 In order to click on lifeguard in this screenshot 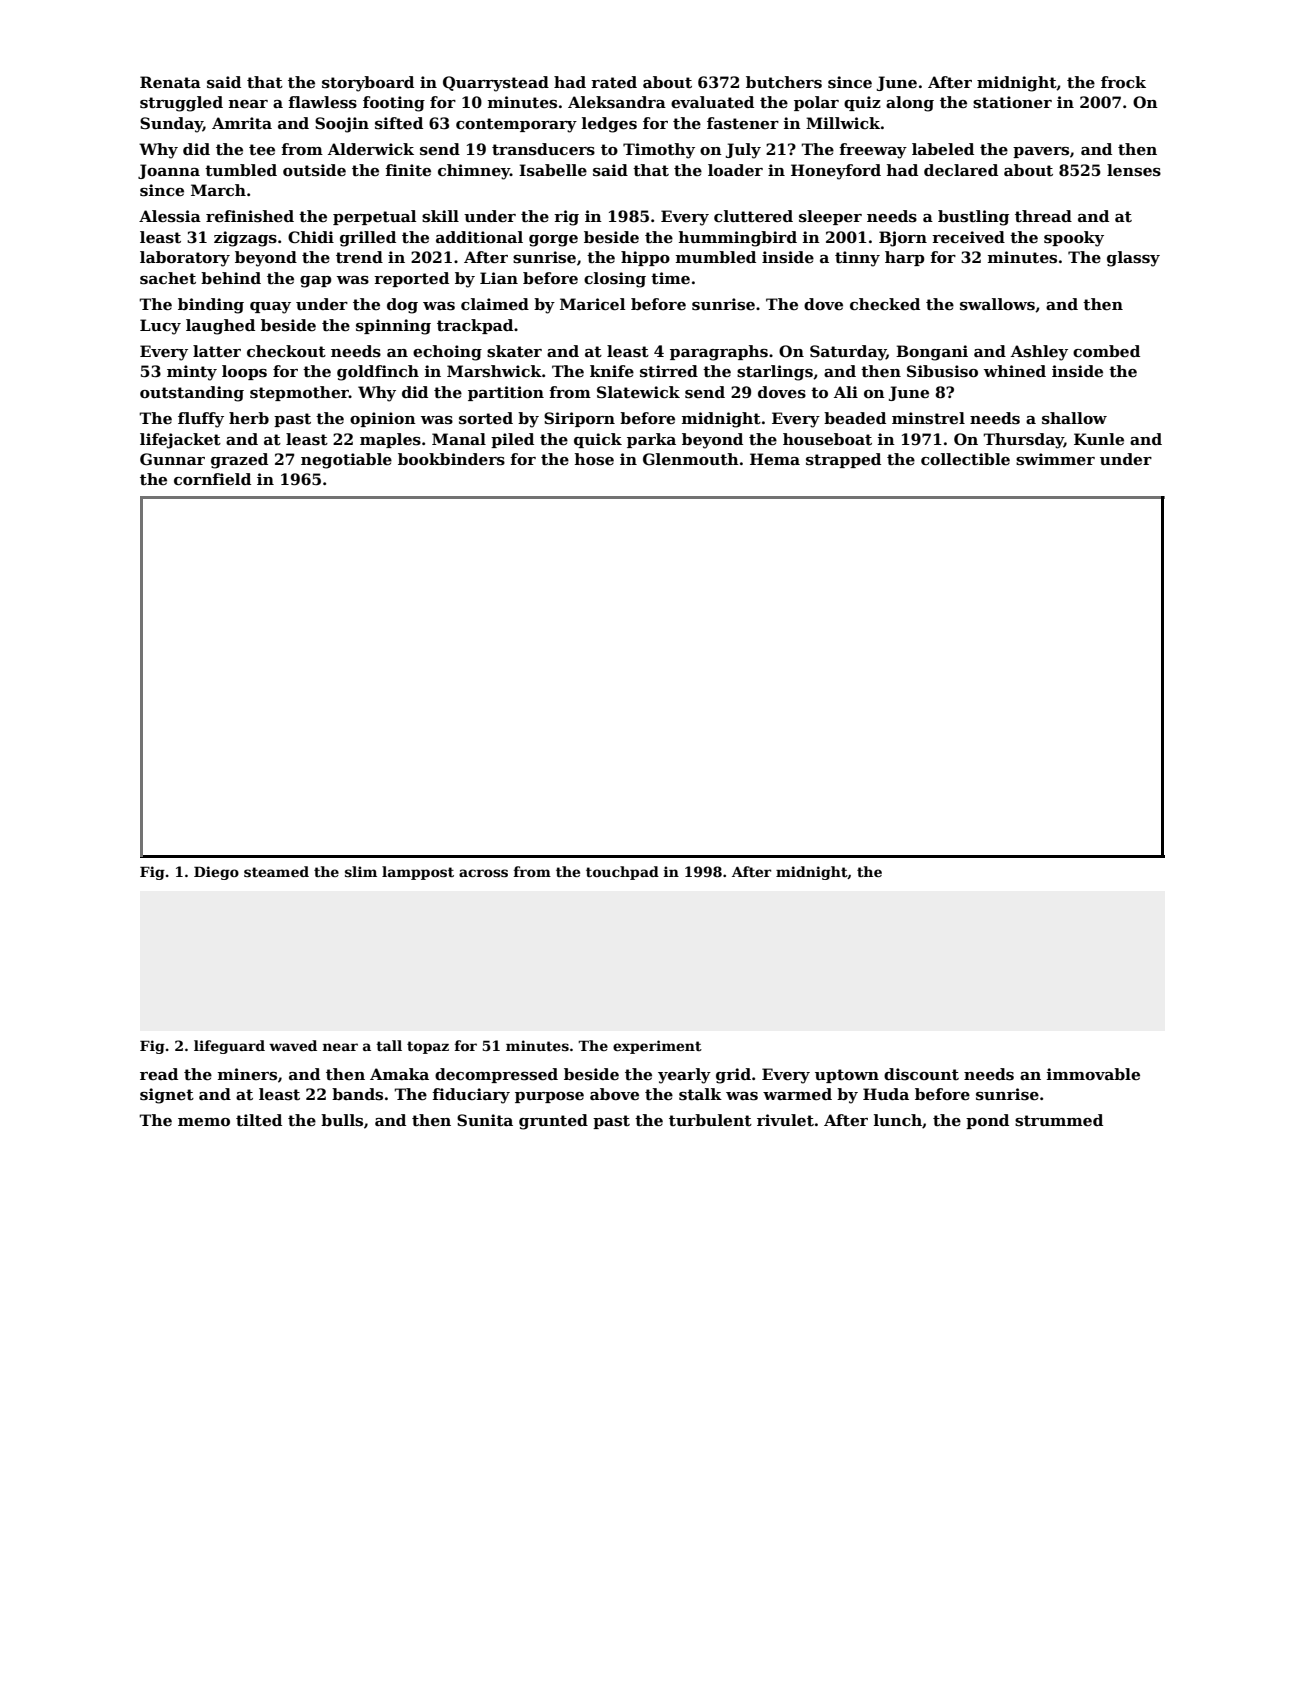, I will do `click(229, 1047)`.
